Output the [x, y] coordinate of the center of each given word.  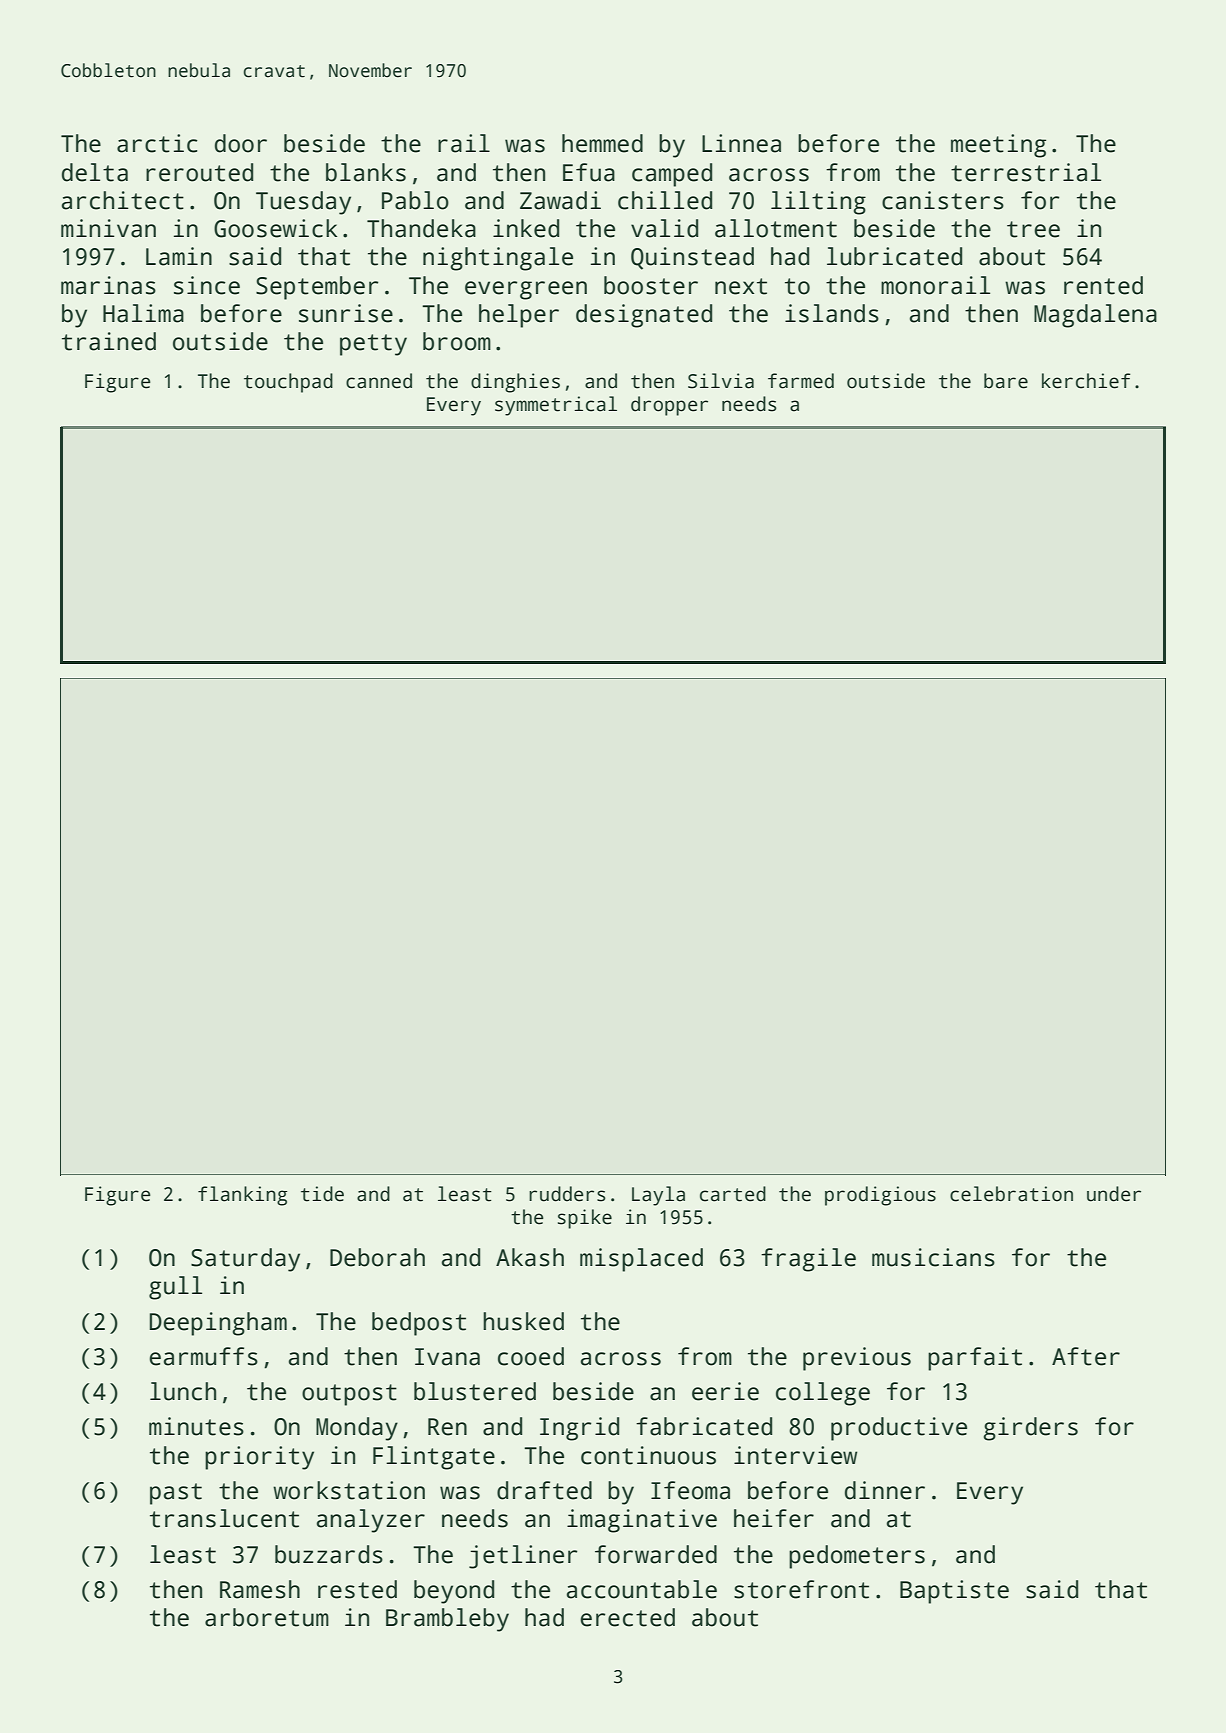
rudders [567, 1194]
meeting [998, 146]
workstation [349, 1490]
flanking [242, 1196]
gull [175, 1288]
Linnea [741, 143]
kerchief [1086, 381]
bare [1006, 381]
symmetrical [556, 406]
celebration [1011, 1194]
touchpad [288, 383]
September [317, 288]
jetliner [523, 1557]
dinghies [515, 383]
